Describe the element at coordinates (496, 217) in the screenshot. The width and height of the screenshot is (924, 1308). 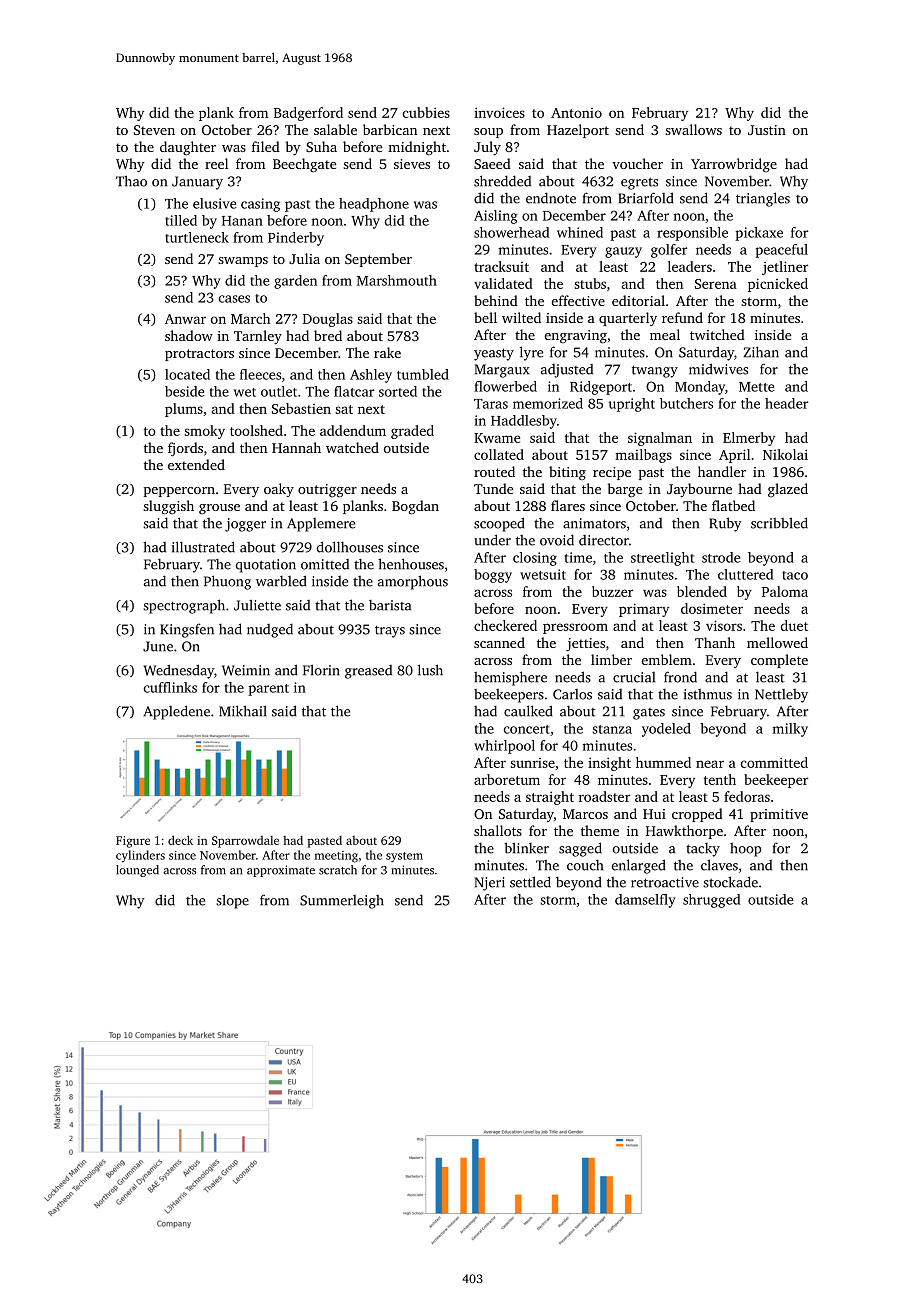
I see `Aisling` at that location.
